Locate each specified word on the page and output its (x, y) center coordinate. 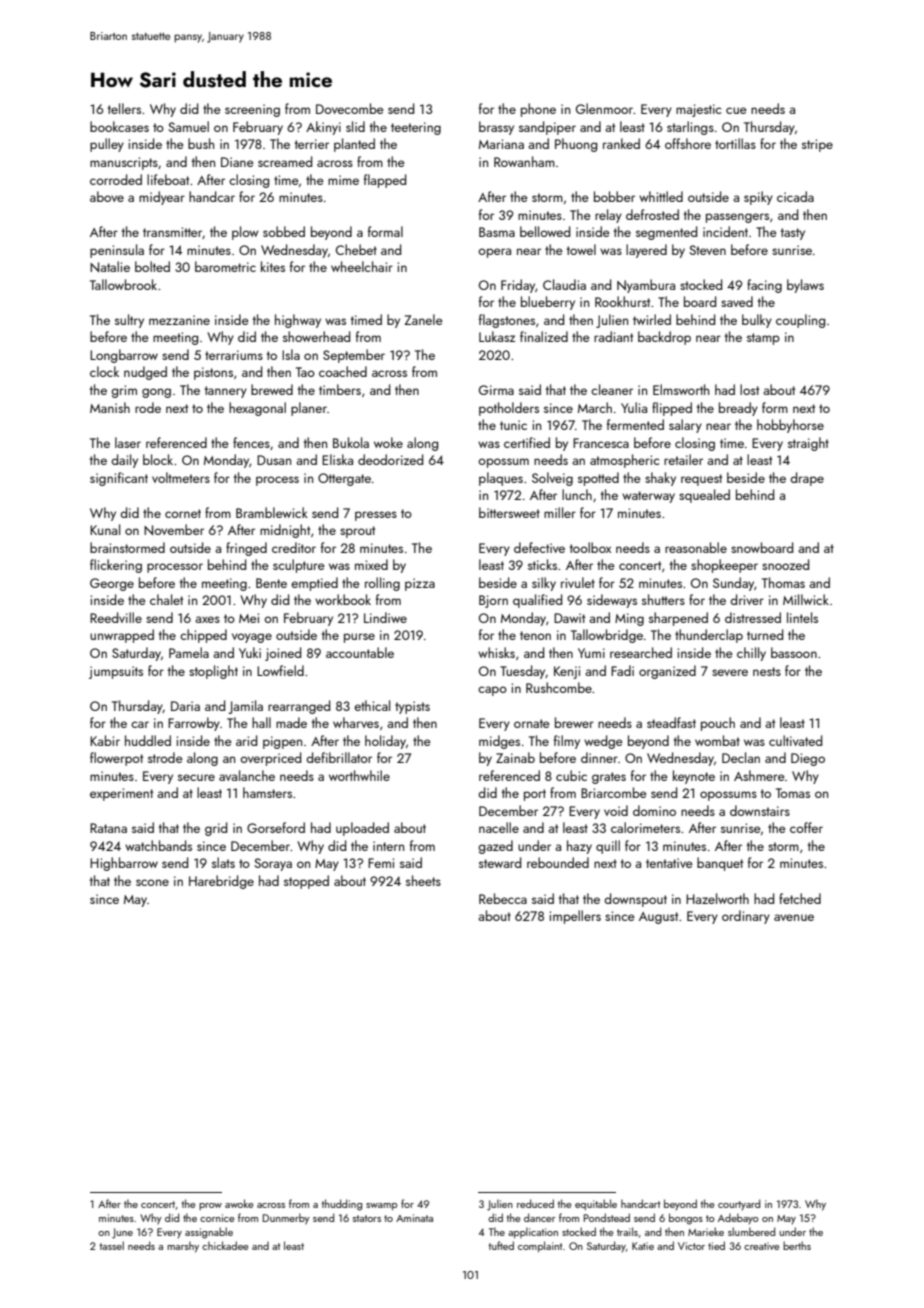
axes (207, 619)
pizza (420, 584)
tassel (111, 1245)
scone (152, 882)
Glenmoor (604, 108)
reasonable (696, 547)
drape (807, 479)
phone (538, 110)
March (595, 407)
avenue (794, 917)
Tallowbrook (123, 284)
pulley (107, 145)
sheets (423, 880)
